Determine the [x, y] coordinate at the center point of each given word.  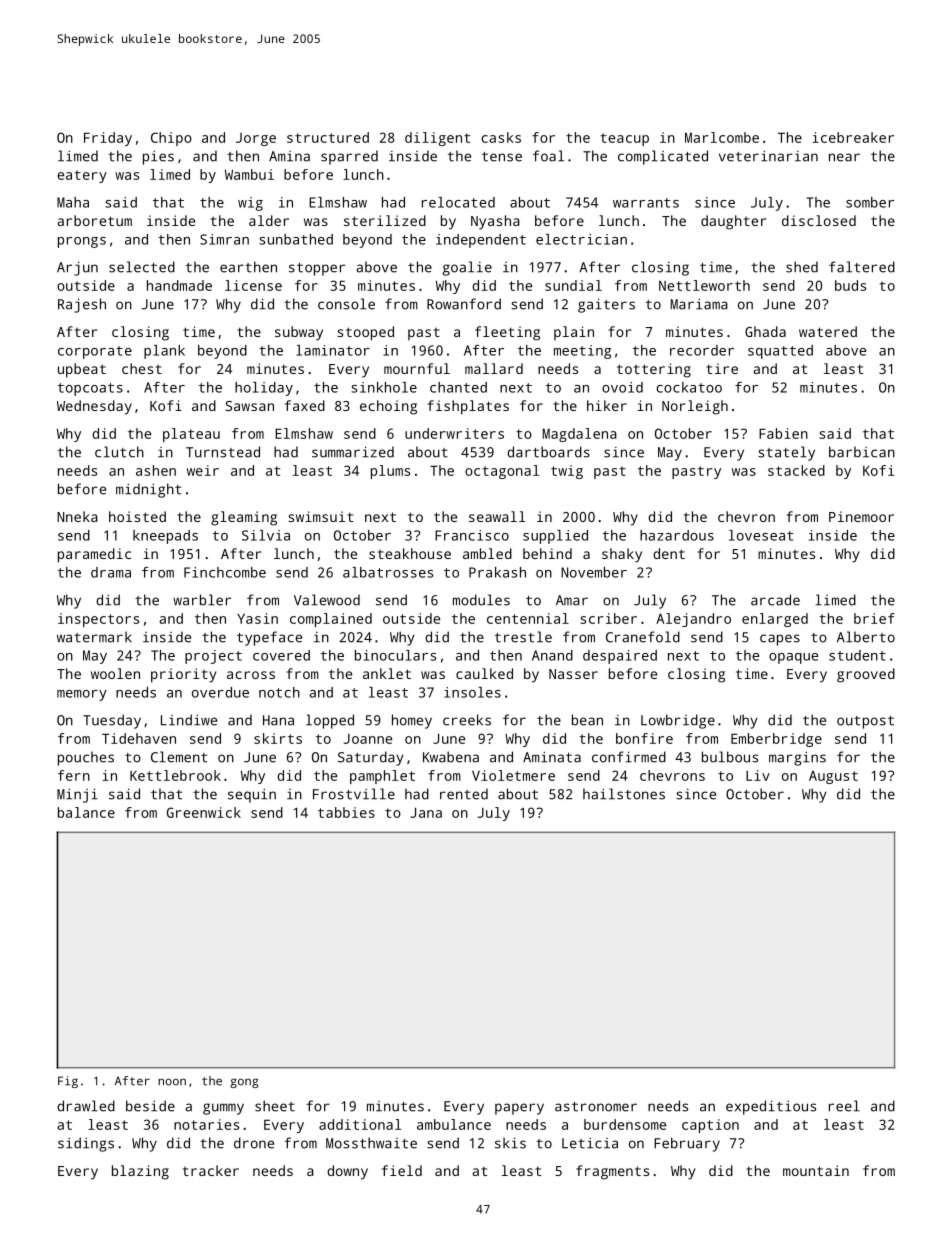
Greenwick [204, 812]
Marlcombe [722, 137]
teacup [624, 139]
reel [844, 1106]
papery [519, 1109]
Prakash [497, 572]
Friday [108, 139]
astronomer [596, 1107]
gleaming [244, 518]
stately [786, 453]
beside [150, 1106]
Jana [426, 812]
